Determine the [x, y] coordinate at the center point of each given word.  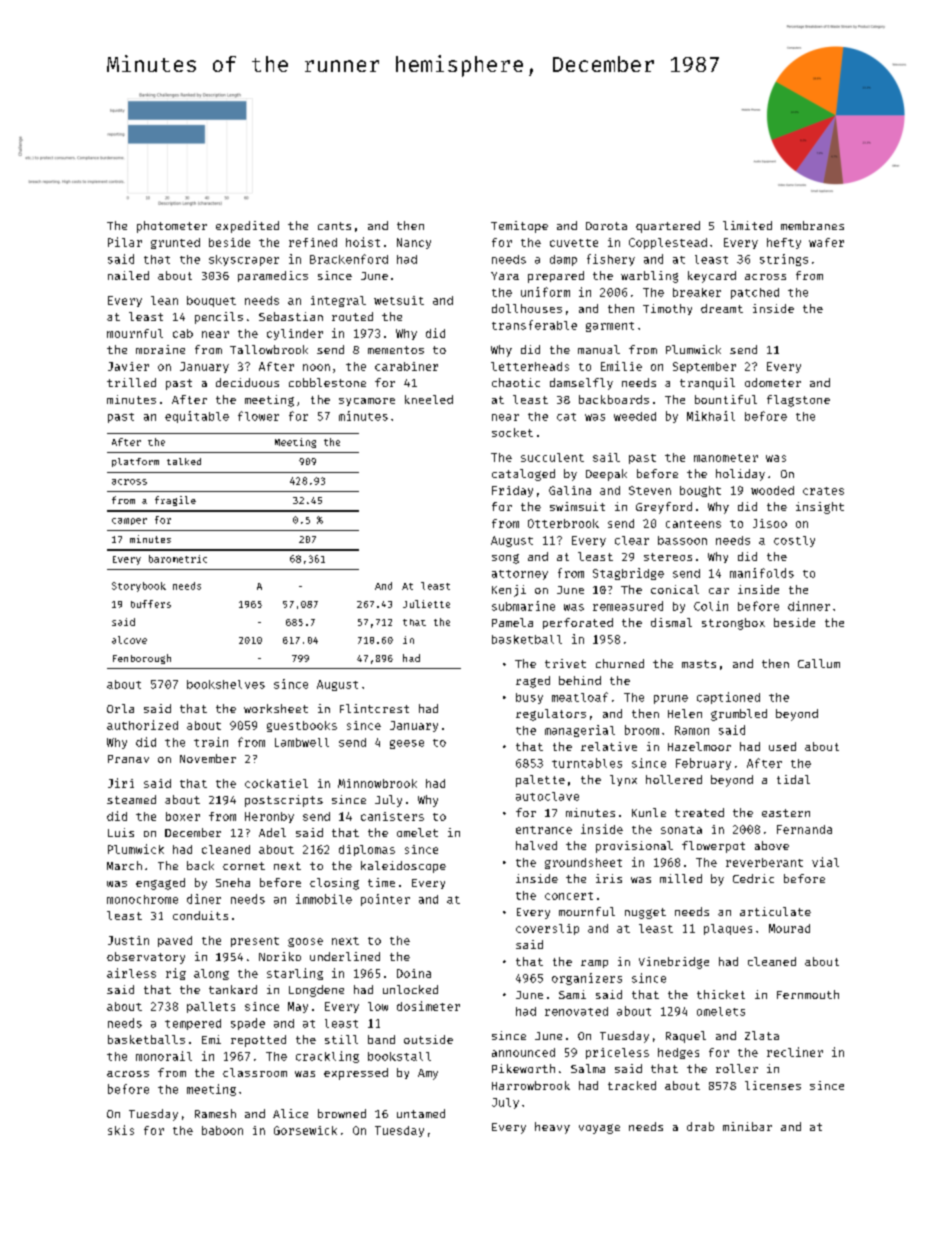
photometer [172, 227]
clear [632, 540]
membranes [812, 225]
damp [563, 260]
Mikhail [711, 416]
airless [131, 973]
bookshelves [226, 684]
